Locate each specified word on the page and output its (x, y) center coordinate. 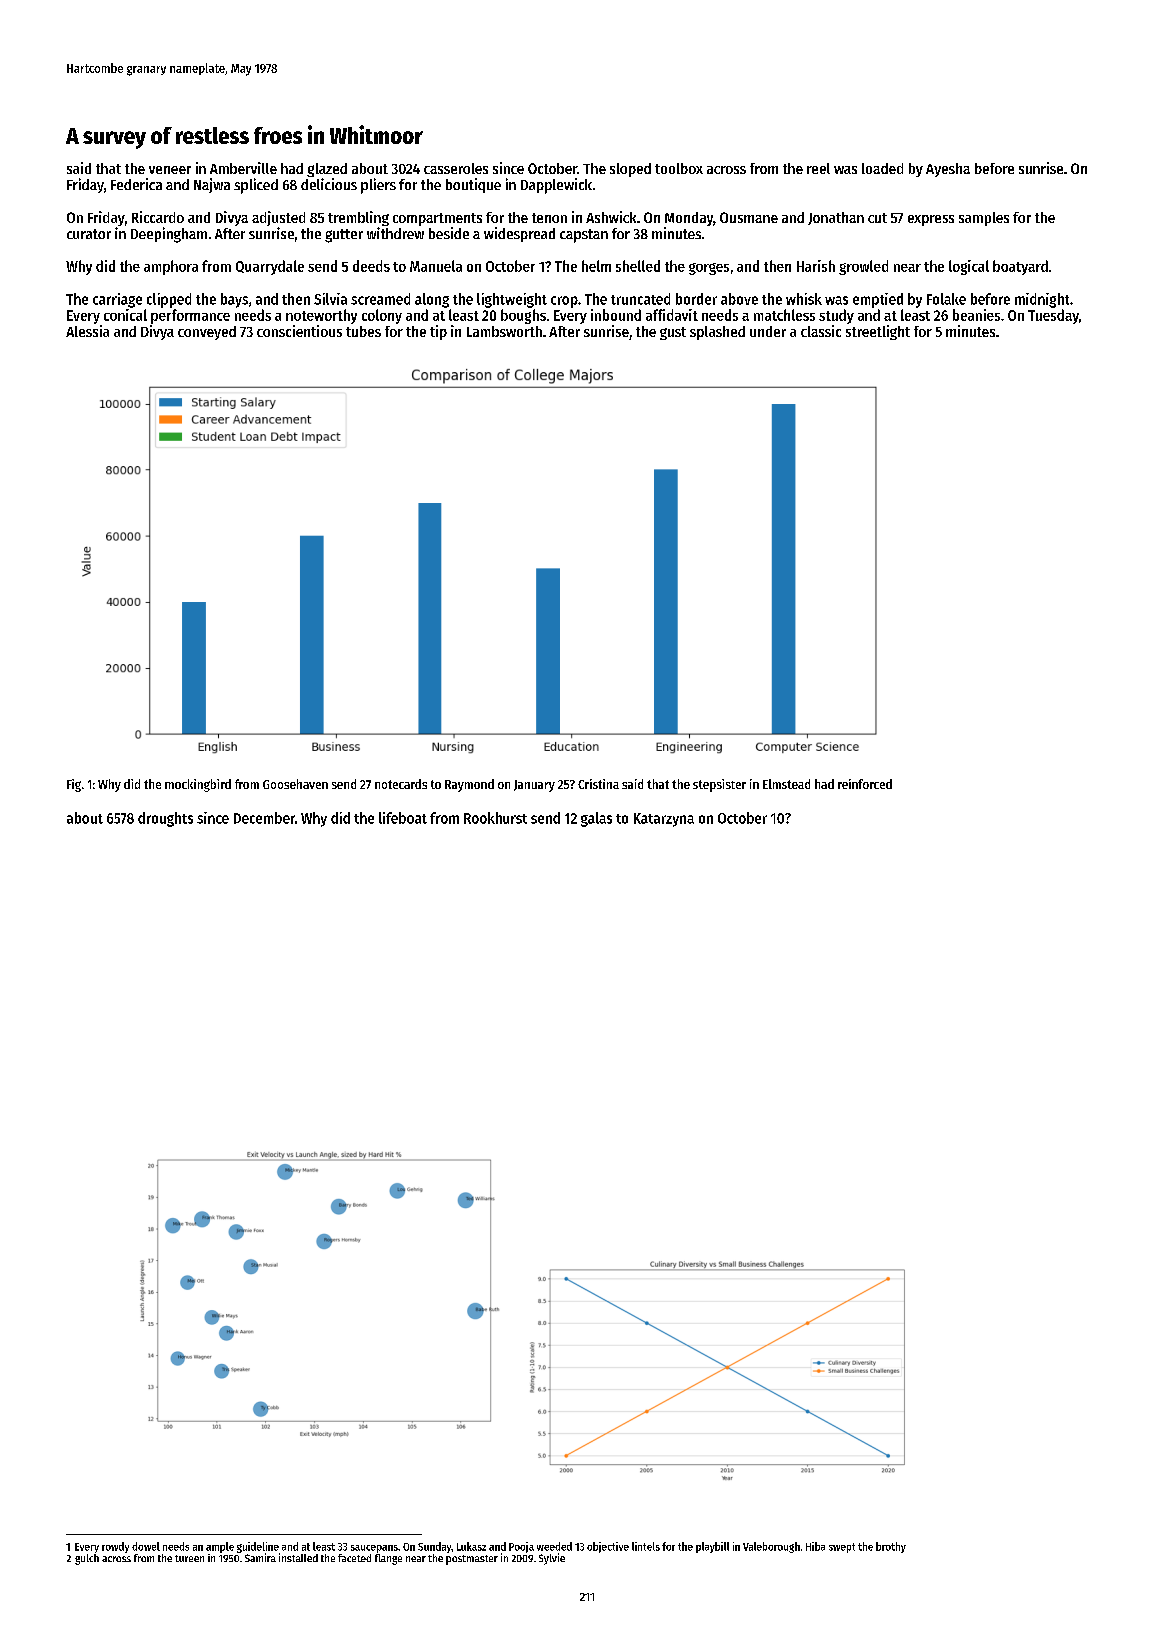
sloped (630, 170)
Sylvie (552, 1559)
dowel (146, 1546)
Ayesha (948, 170)
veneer (170, 170)
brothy (891, 1547)
